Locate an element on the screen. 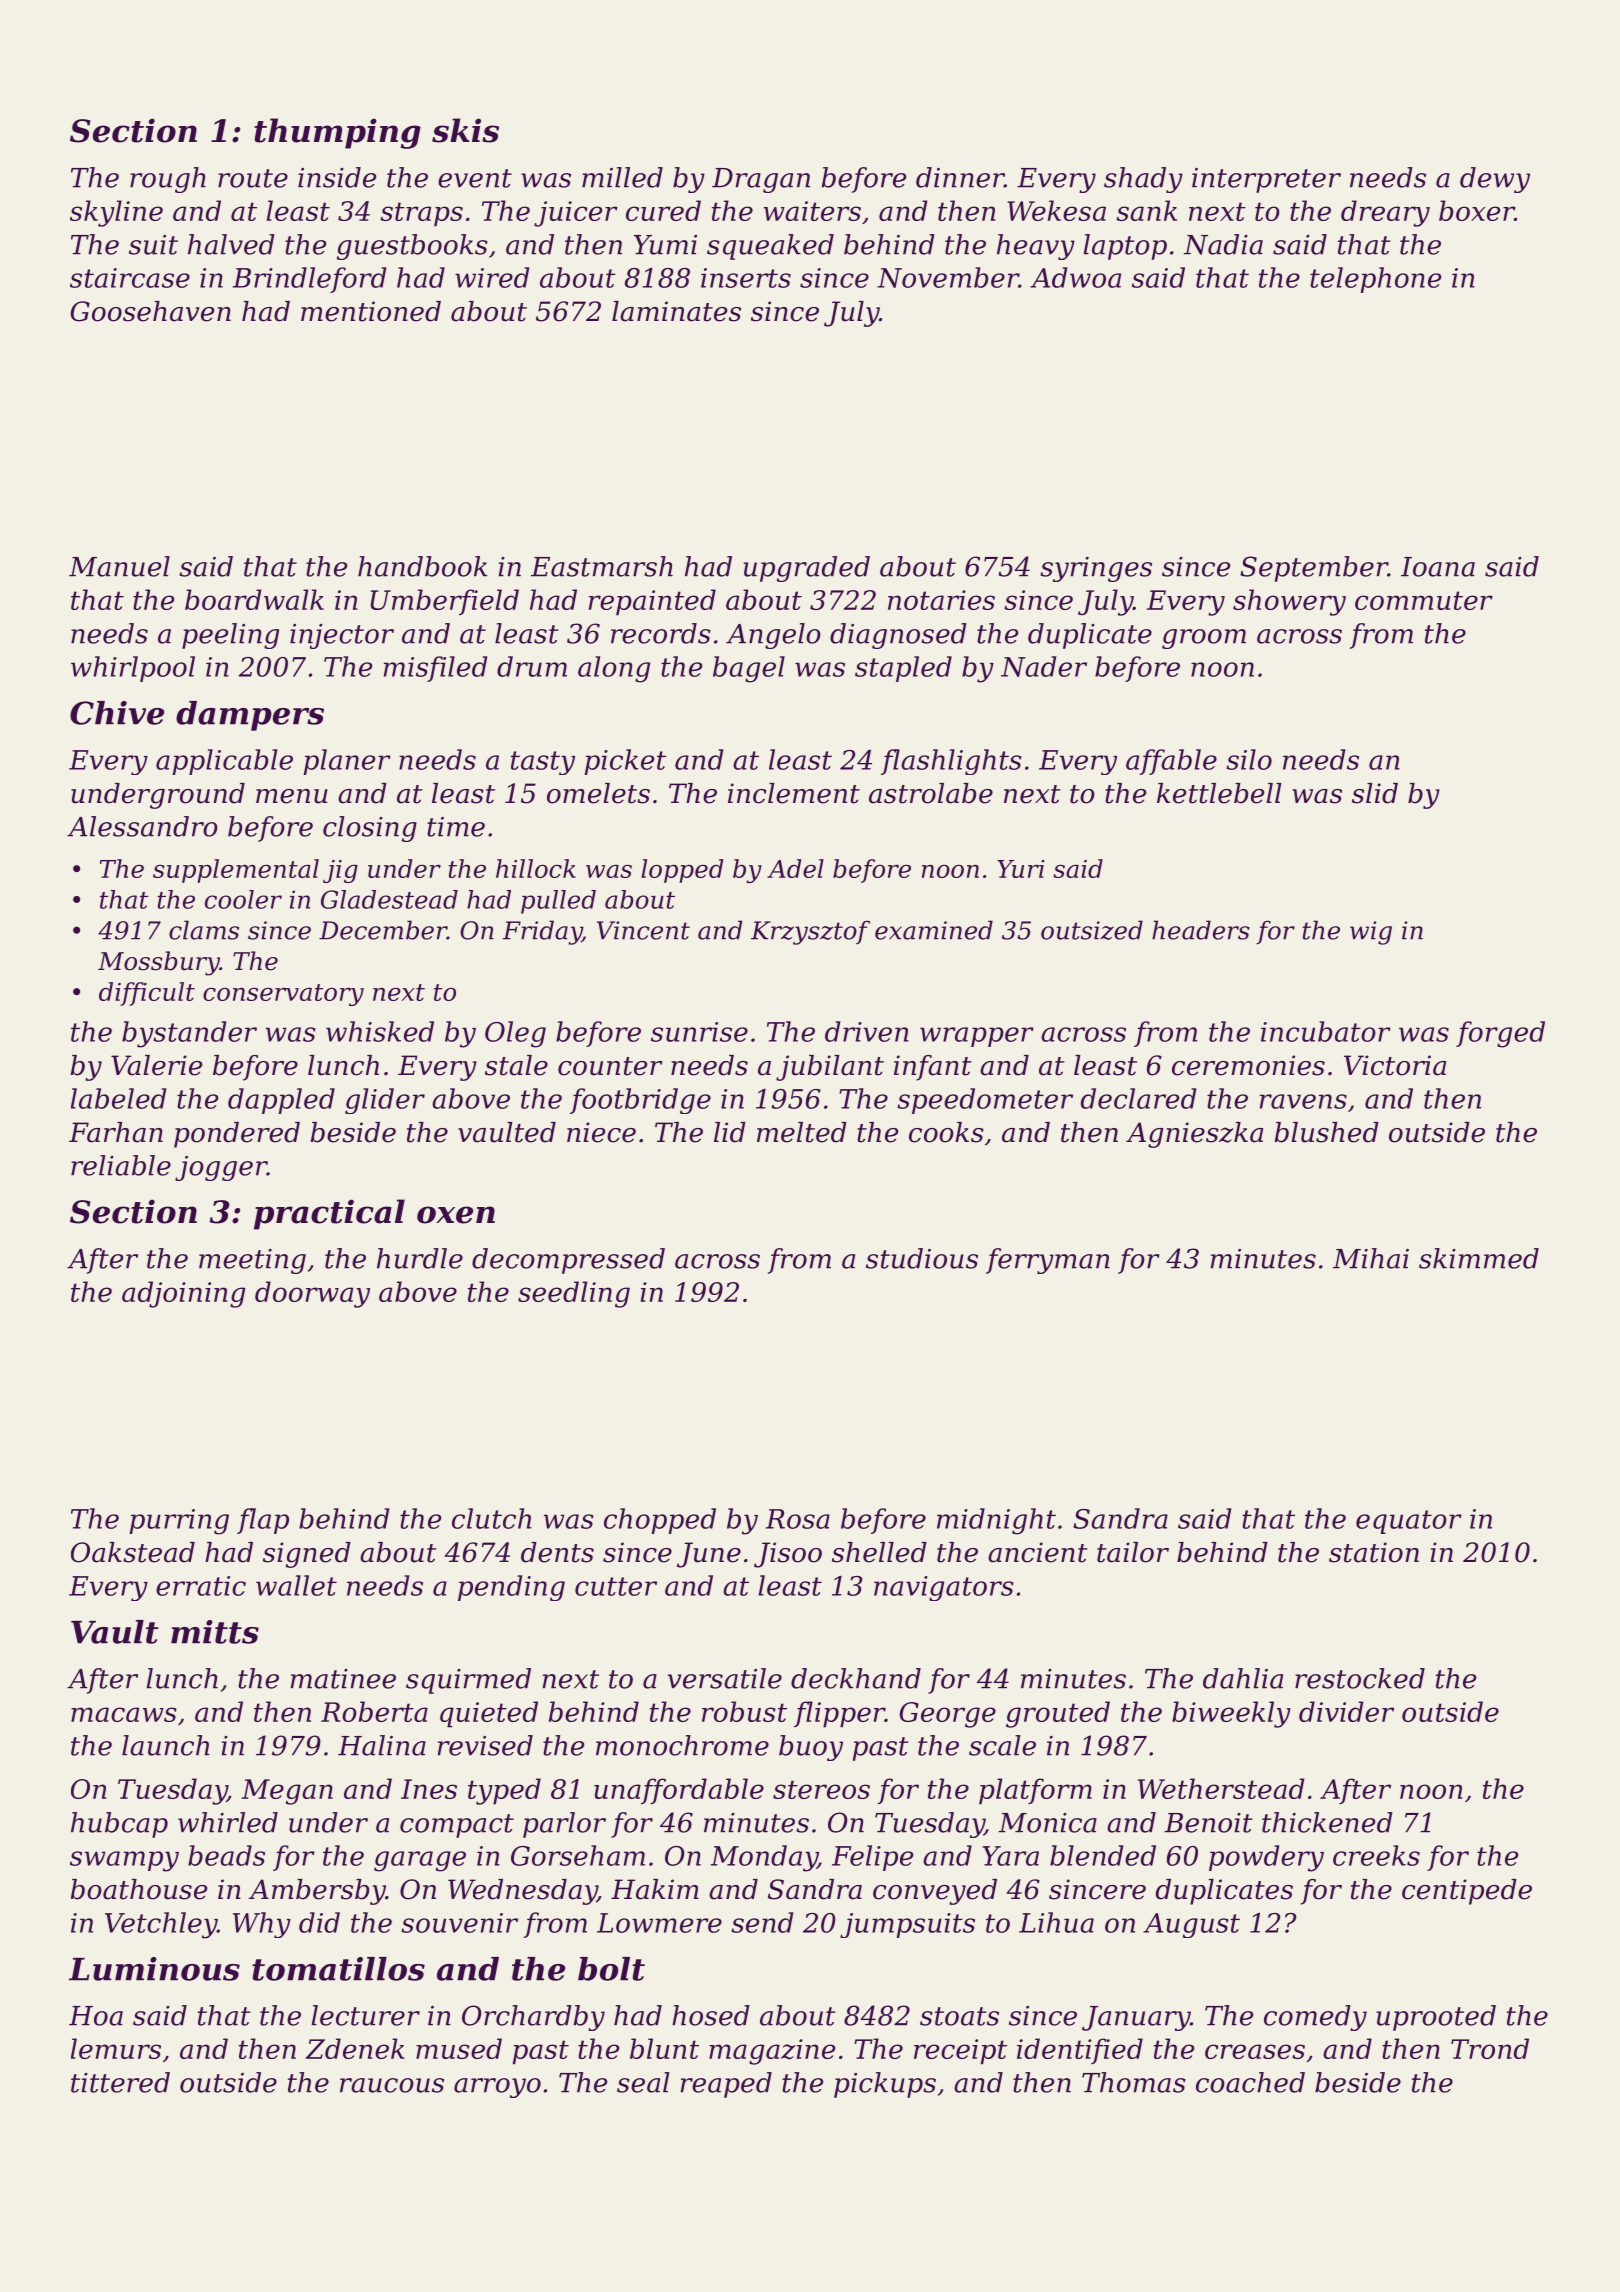 The image size is (1620, 2292). Thomas is located at coordinates (1134, 2082).
